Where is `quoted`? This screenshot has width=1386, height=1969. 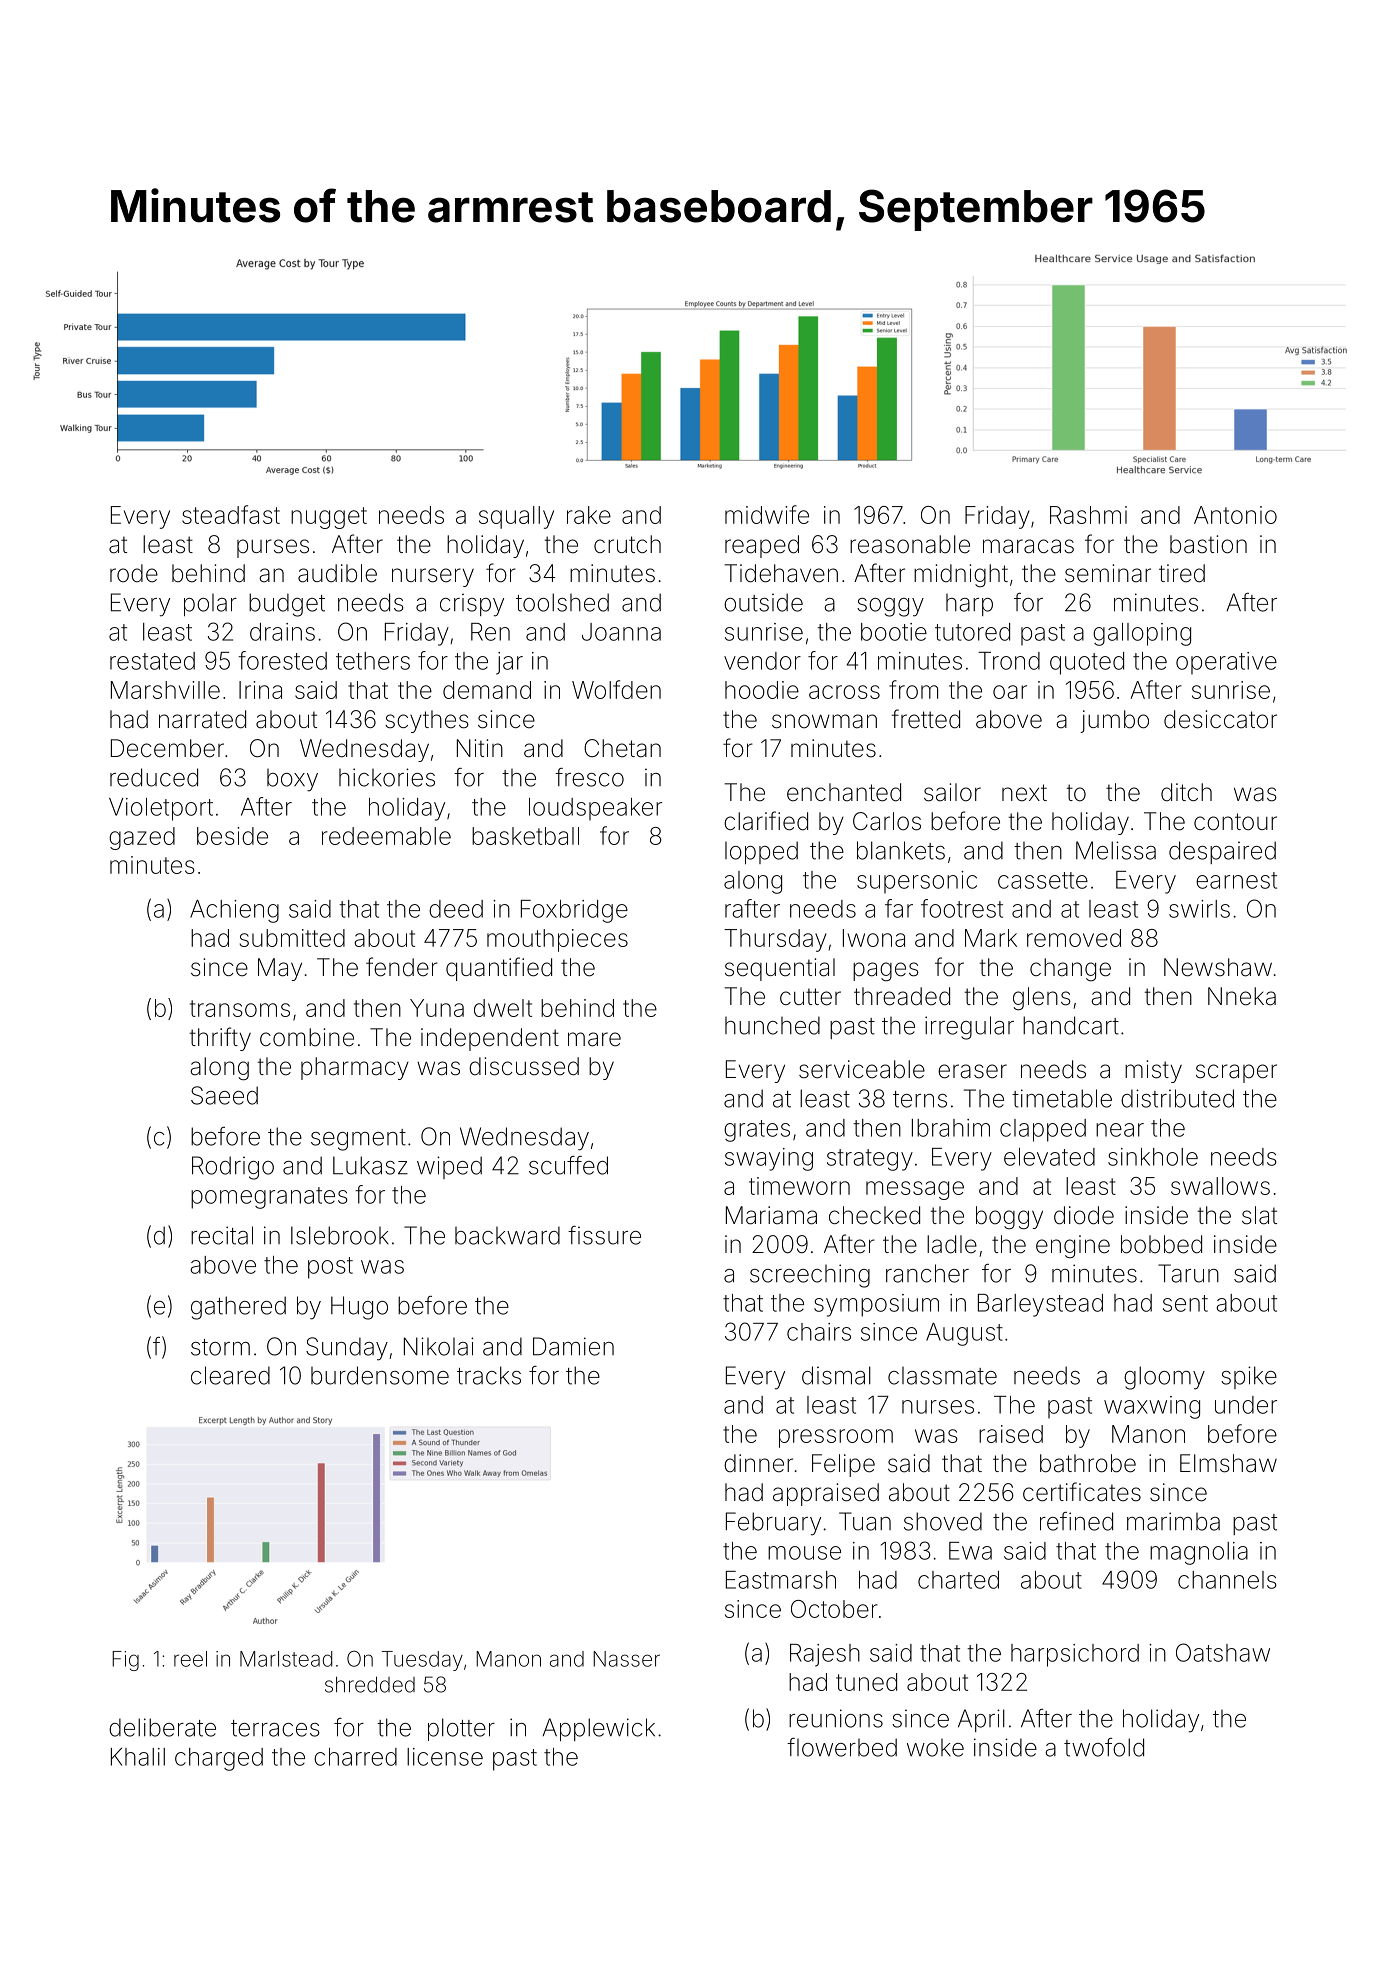
quoted is located at coordinates (1087, 663).
